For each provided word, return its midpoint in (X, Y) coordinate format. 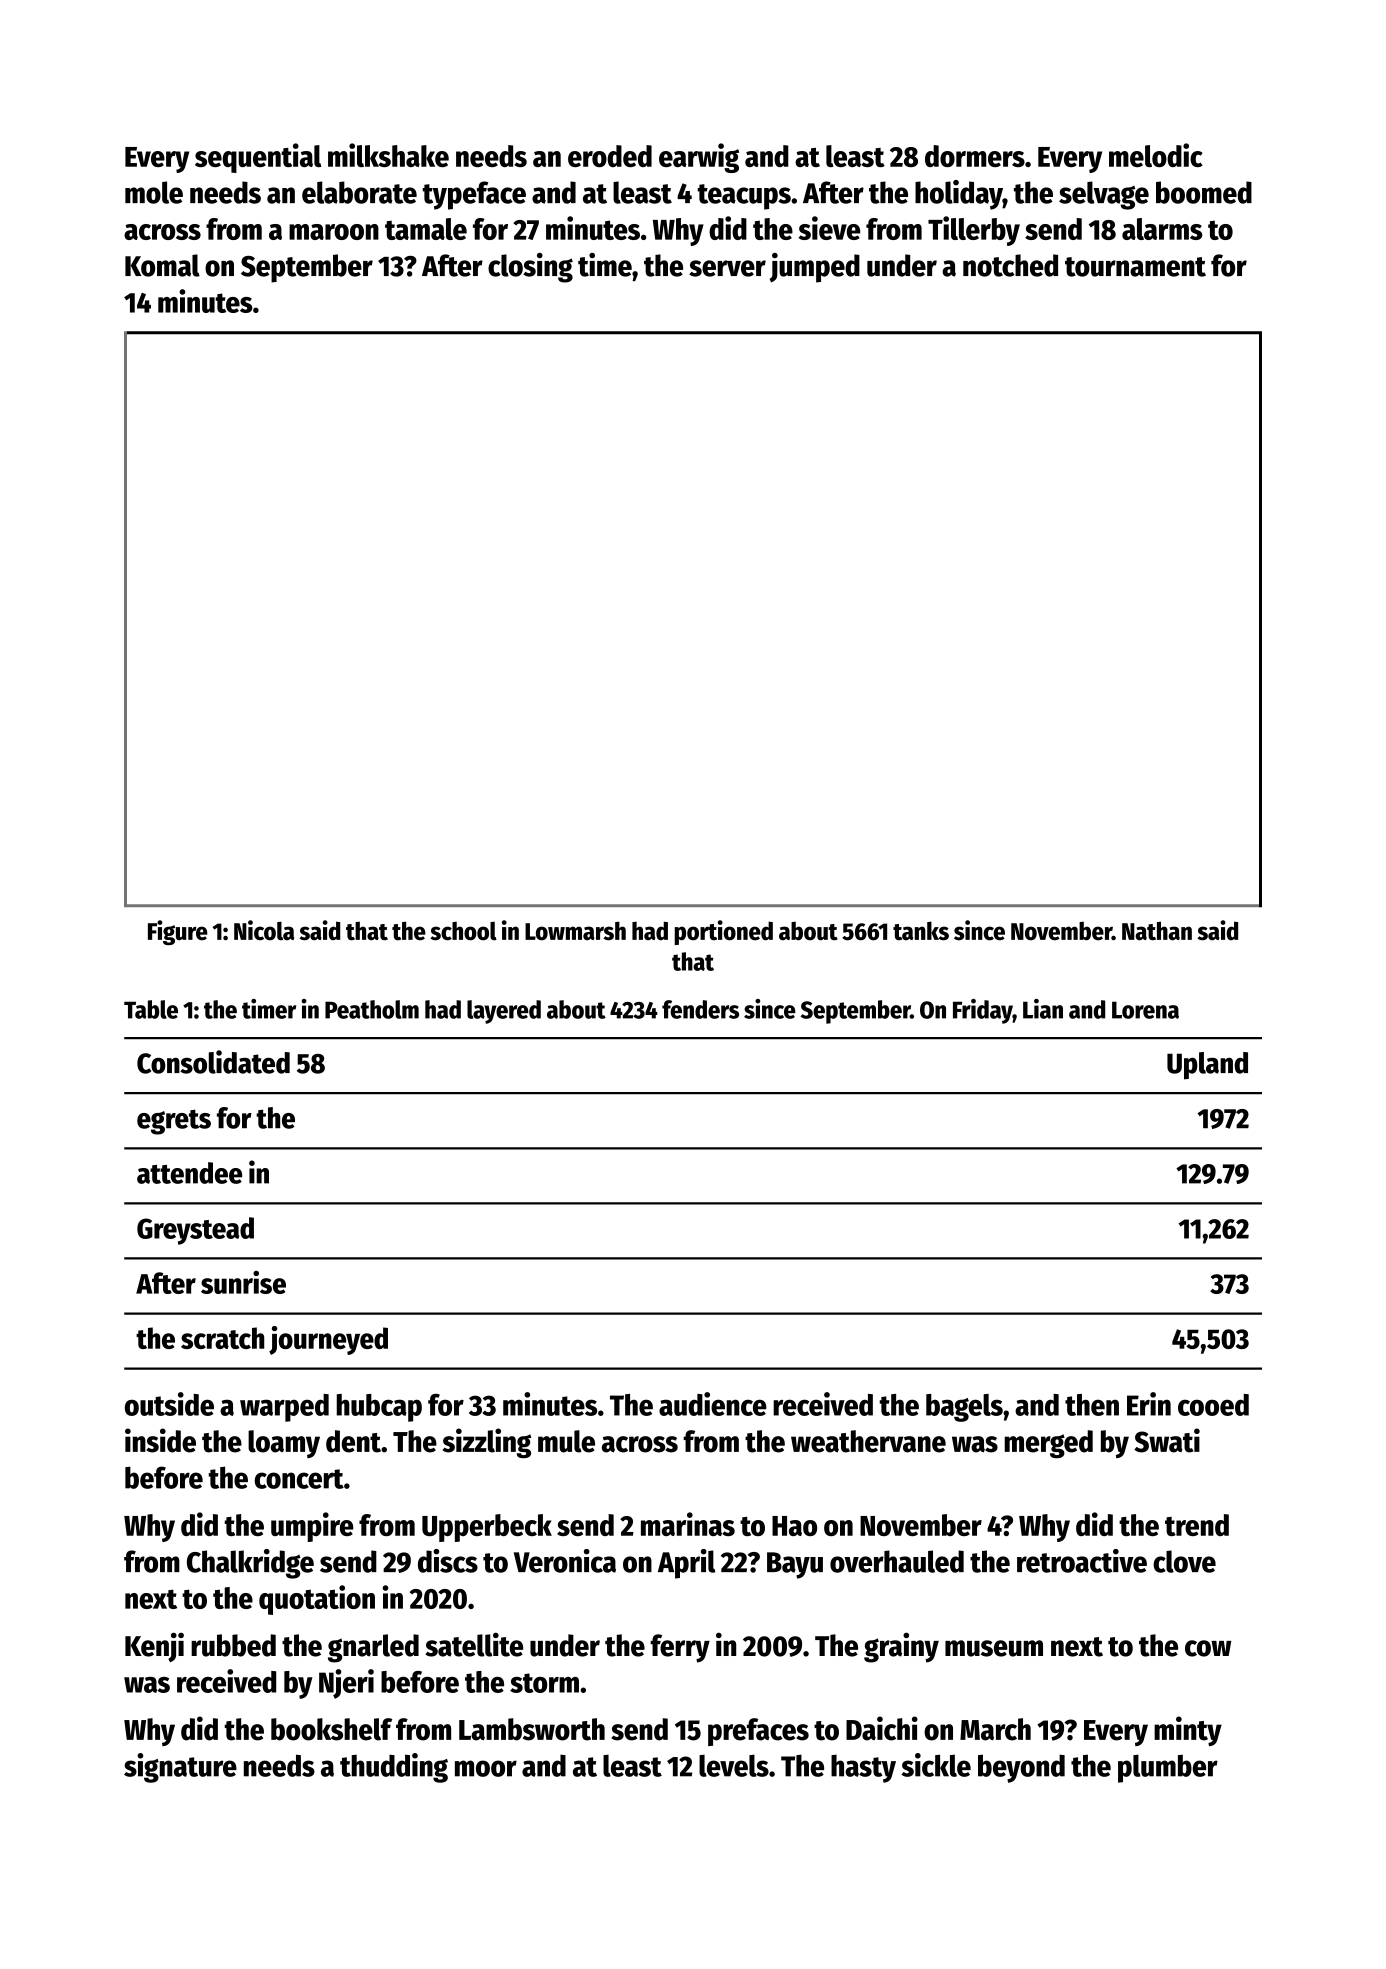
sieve (829, 228)
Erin (1149, 1404)
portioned (723, 932)
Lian (1043, 1009)
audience (713, 1404)
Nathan (1157, 931)
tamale (426, 229)
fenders (700, 1009)
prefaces (758, 1732)
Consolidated (213, 1062)
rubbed (233, 1645)
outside (169, 1404)
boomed (1204, 192)
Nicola (264, 930)
